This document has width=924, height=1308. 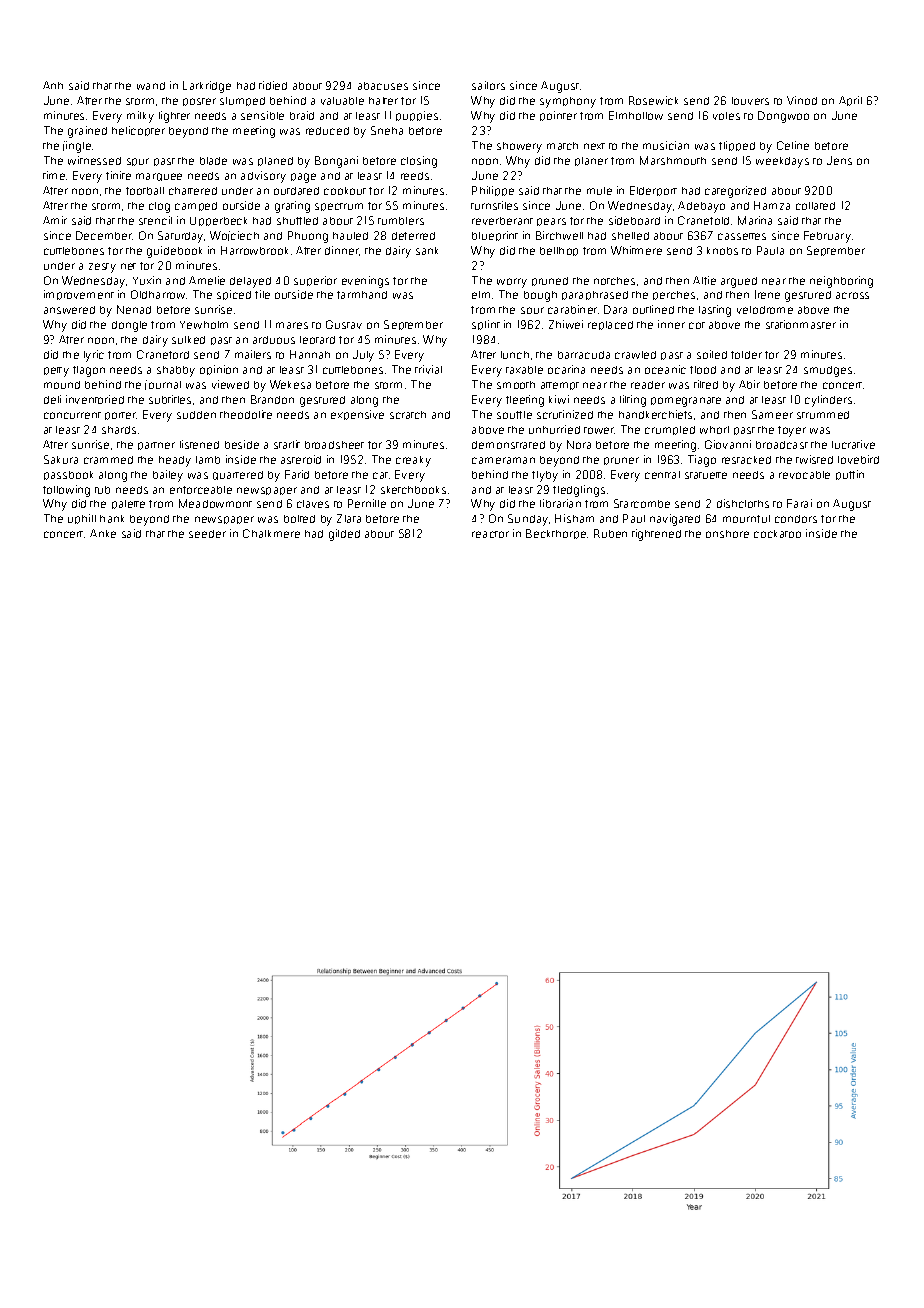 What do you see at coordinates (274, 340) in the document?
I see `arduous` at bounding box center [274, 340].
